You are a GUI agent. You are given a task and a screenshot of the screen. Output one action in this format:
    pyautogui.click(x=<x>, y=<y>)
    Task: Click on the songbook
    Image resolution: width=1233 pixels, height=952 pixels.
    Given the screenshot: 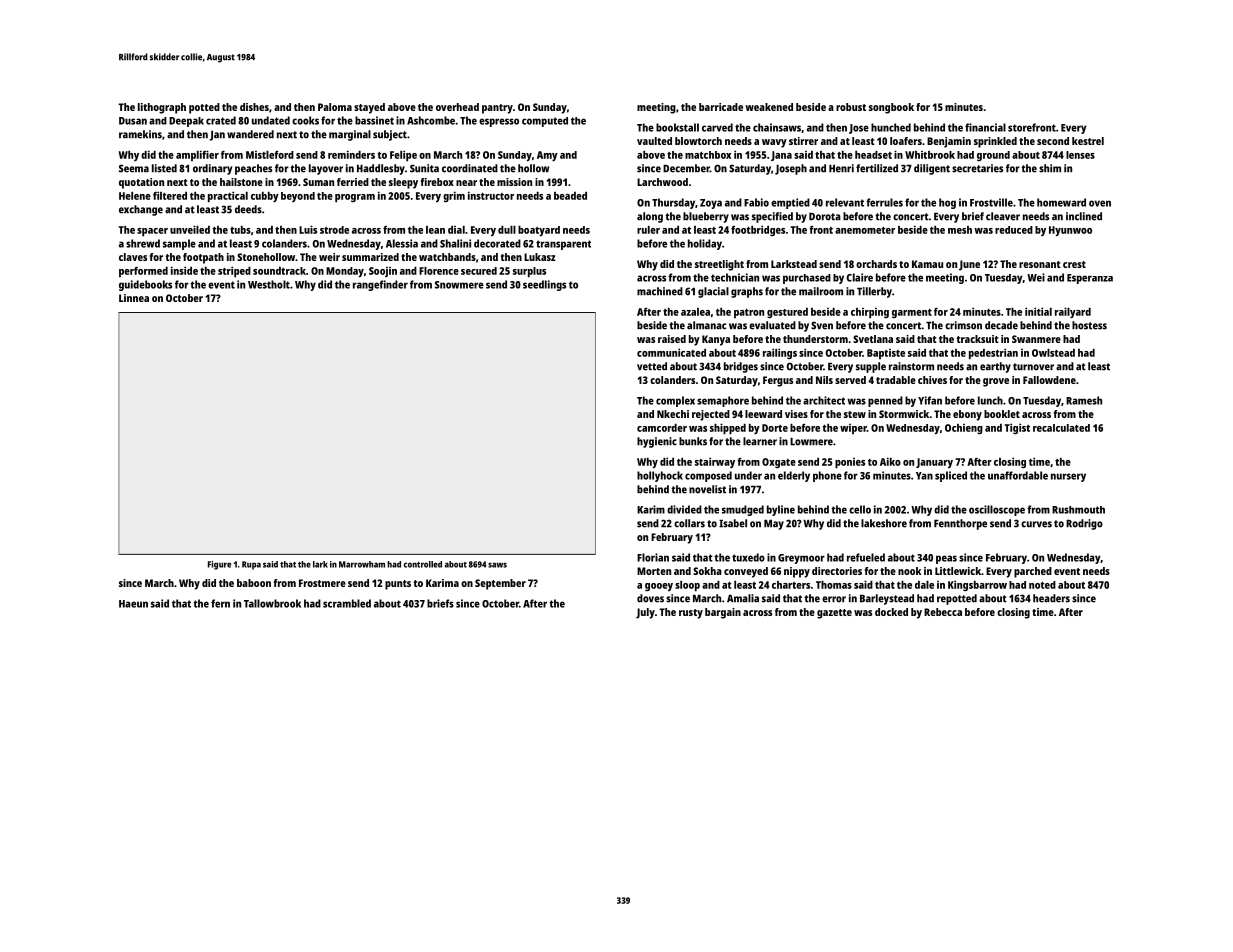 What is the action you would take?
    pyautogui.click(x=891, y=108)
